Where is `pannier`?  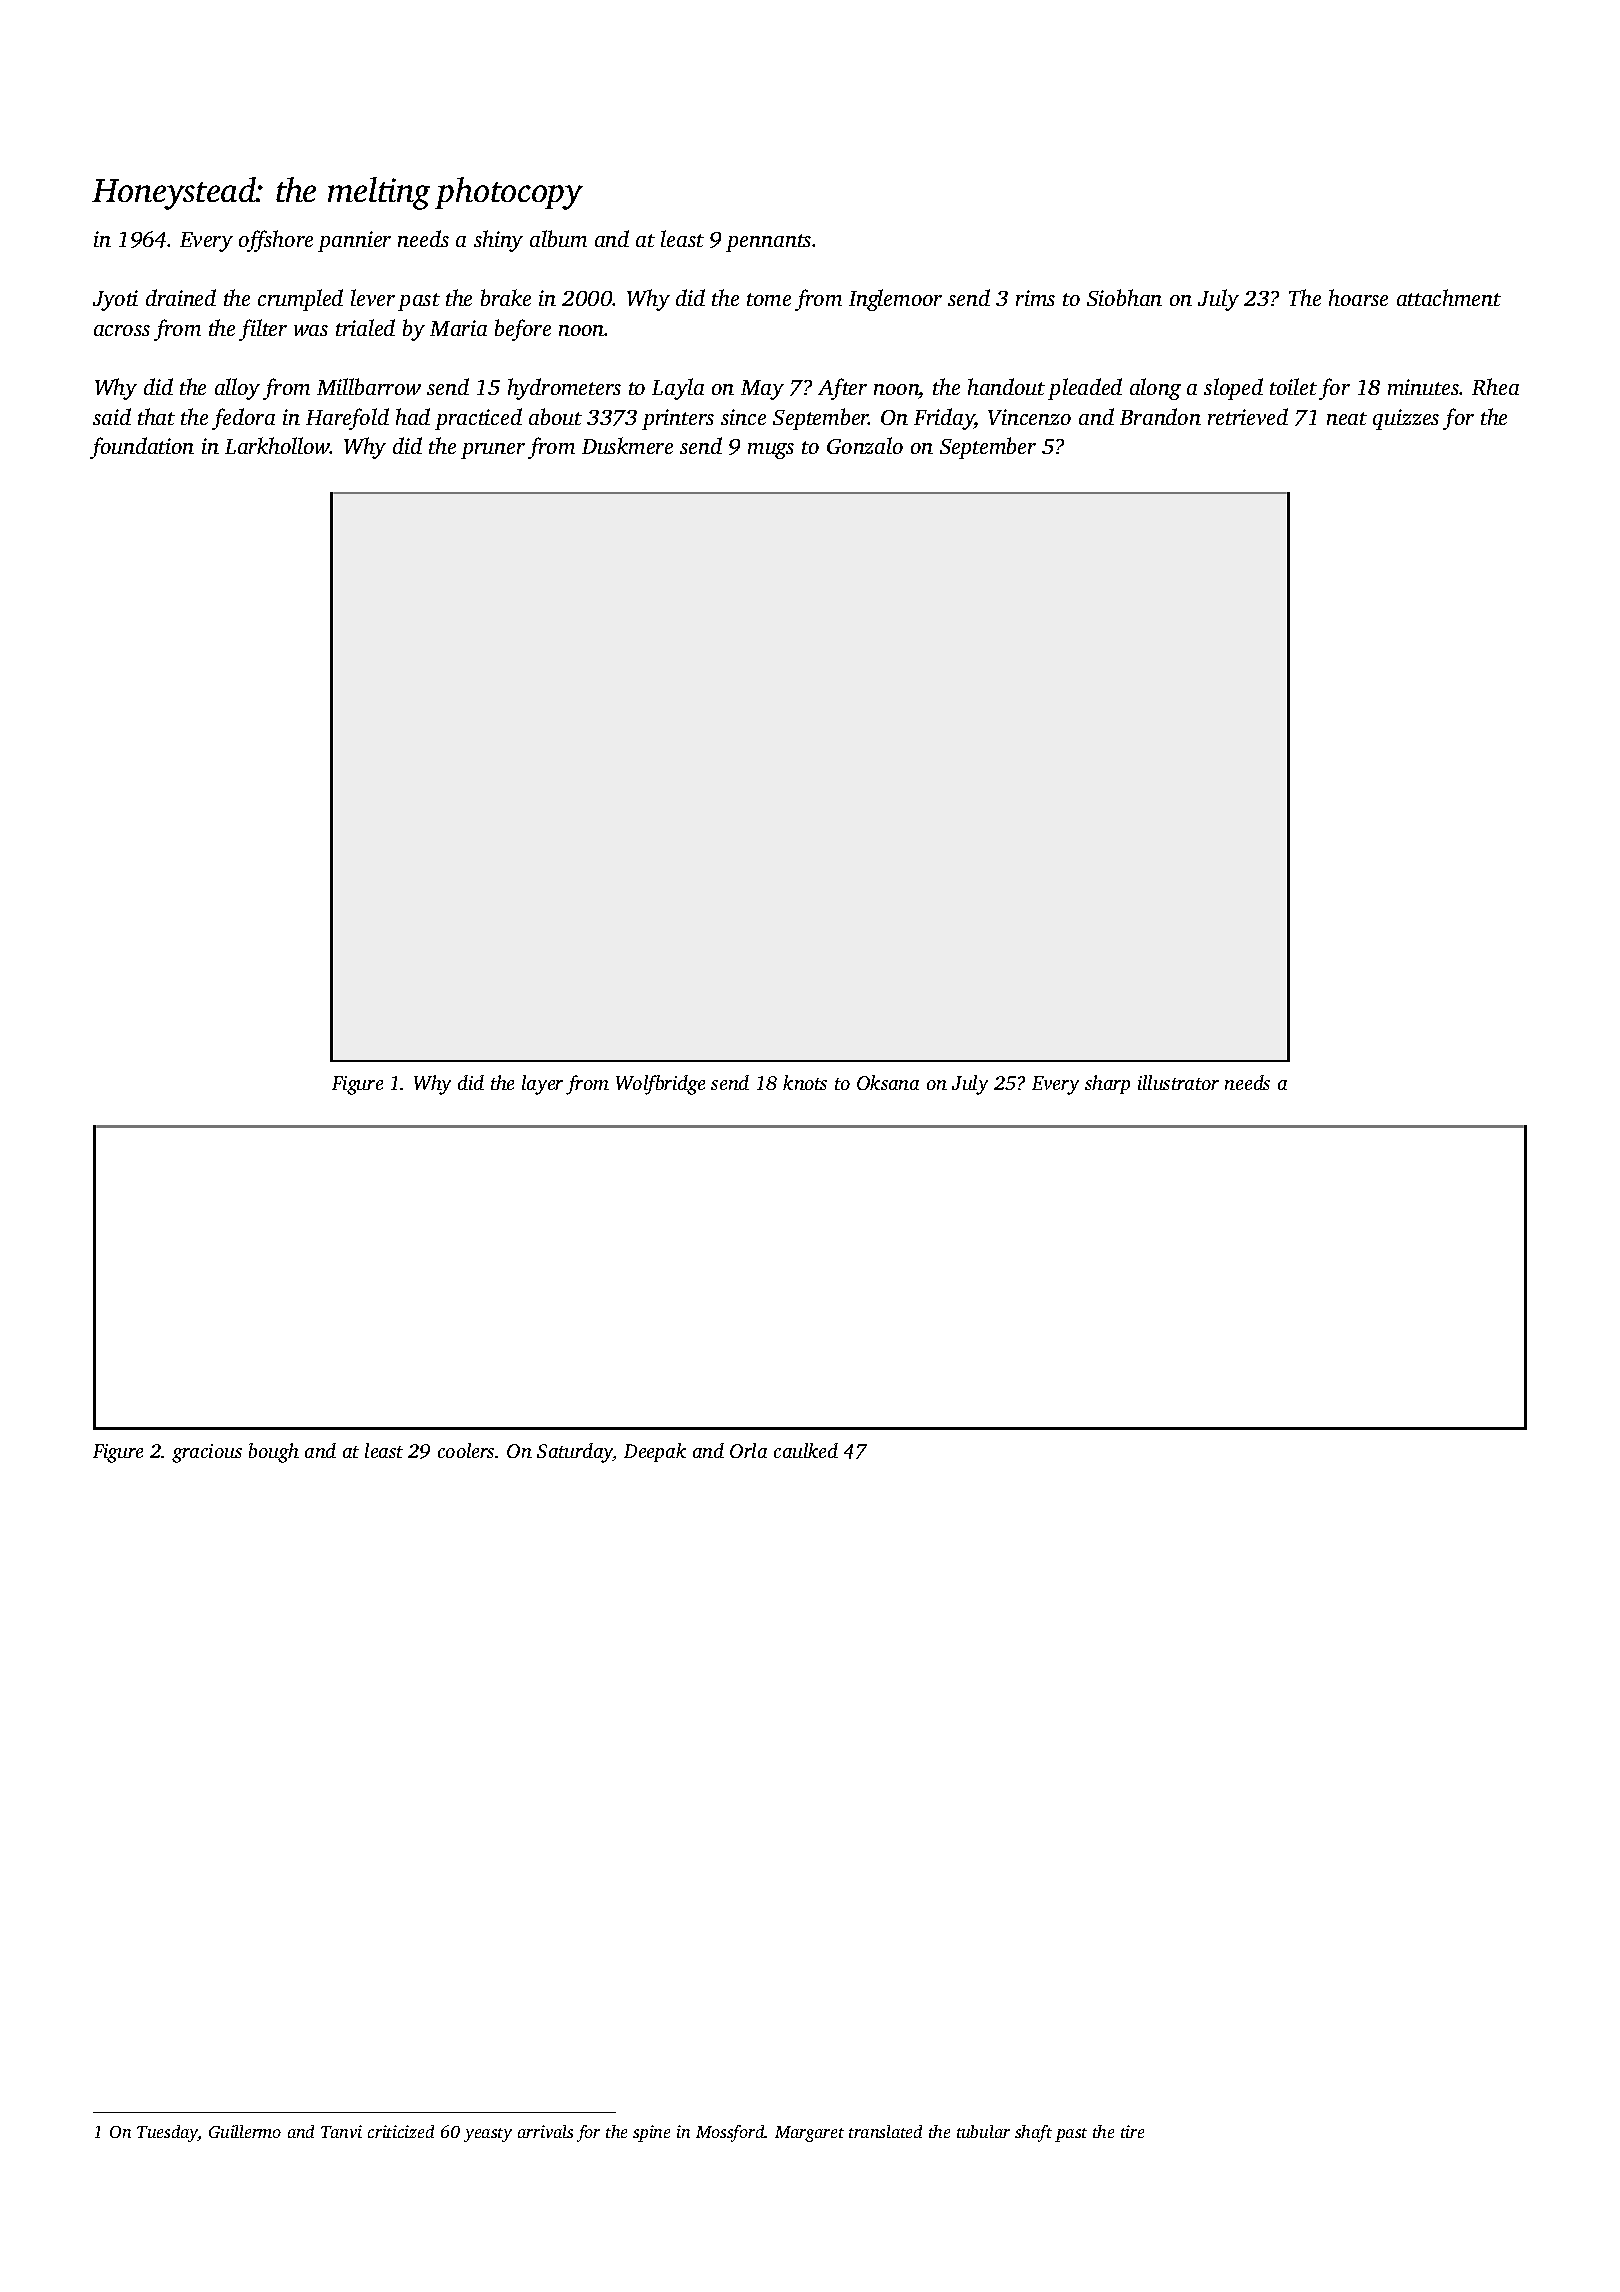
pannier is located at coordinates (354, 241).
